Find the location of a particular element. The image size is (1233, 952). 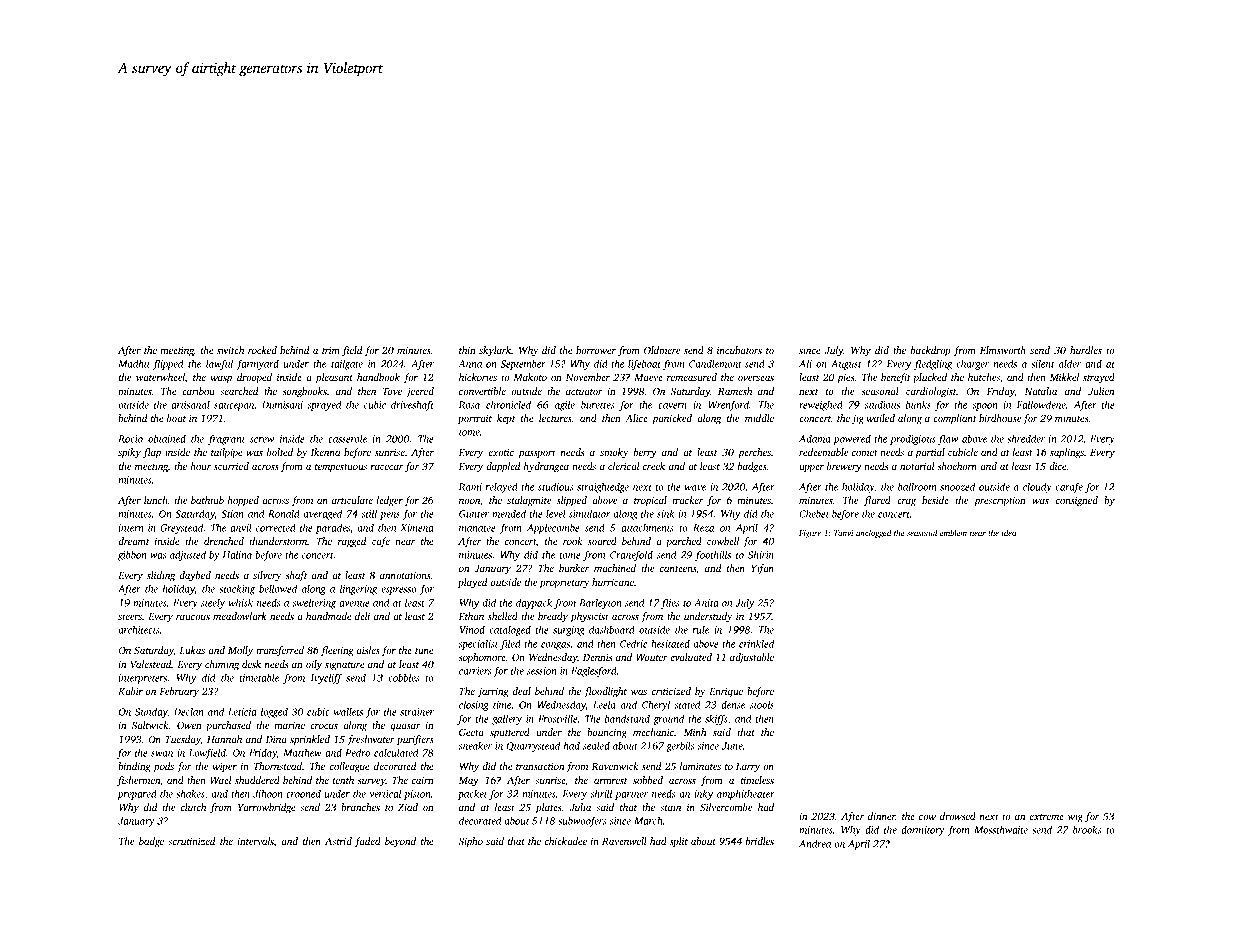

stools is located at coordinates (762, 705).
